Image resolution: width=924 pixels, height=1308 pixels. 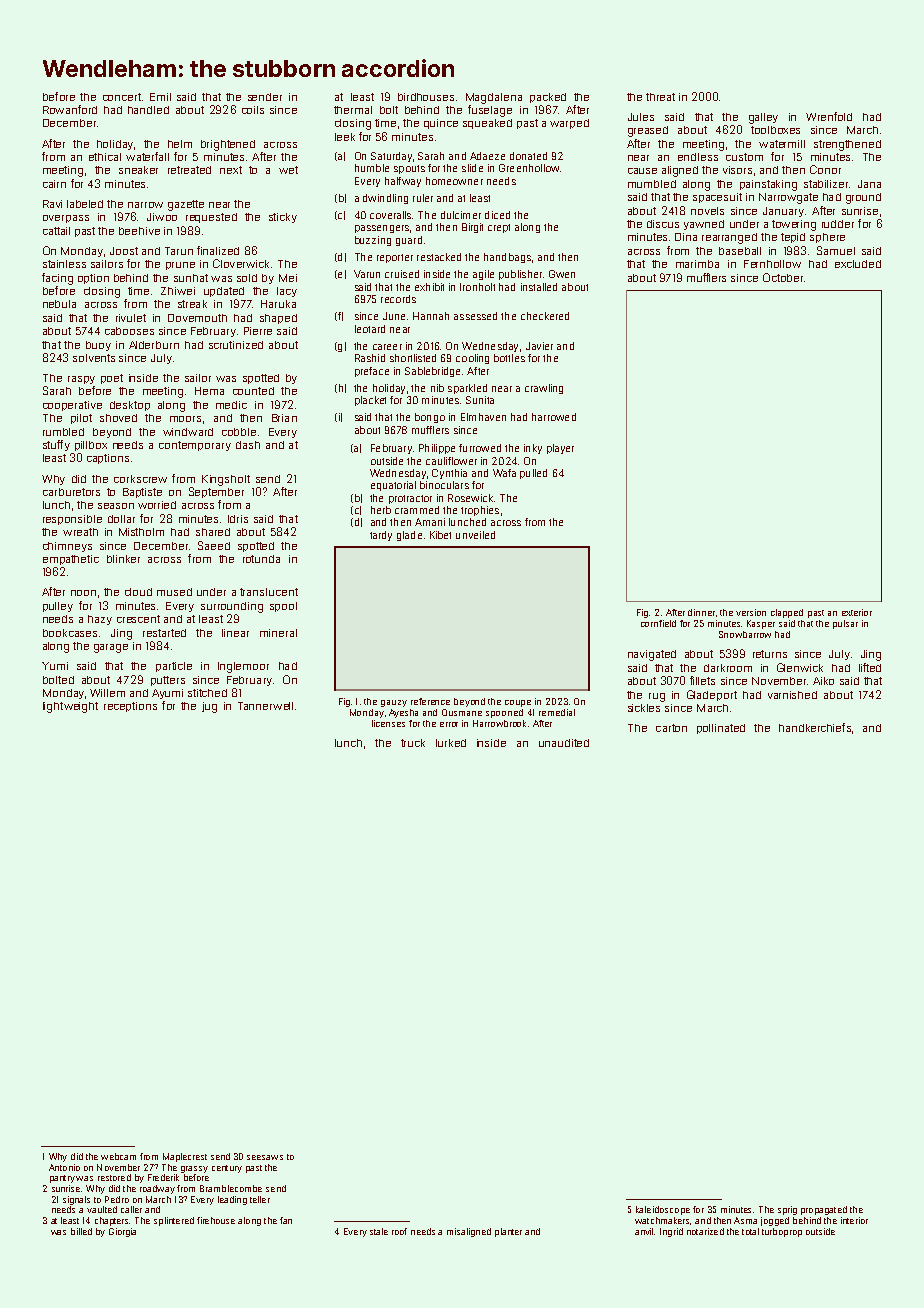 I want to click on buzzing, so click(x=373, y=241).
